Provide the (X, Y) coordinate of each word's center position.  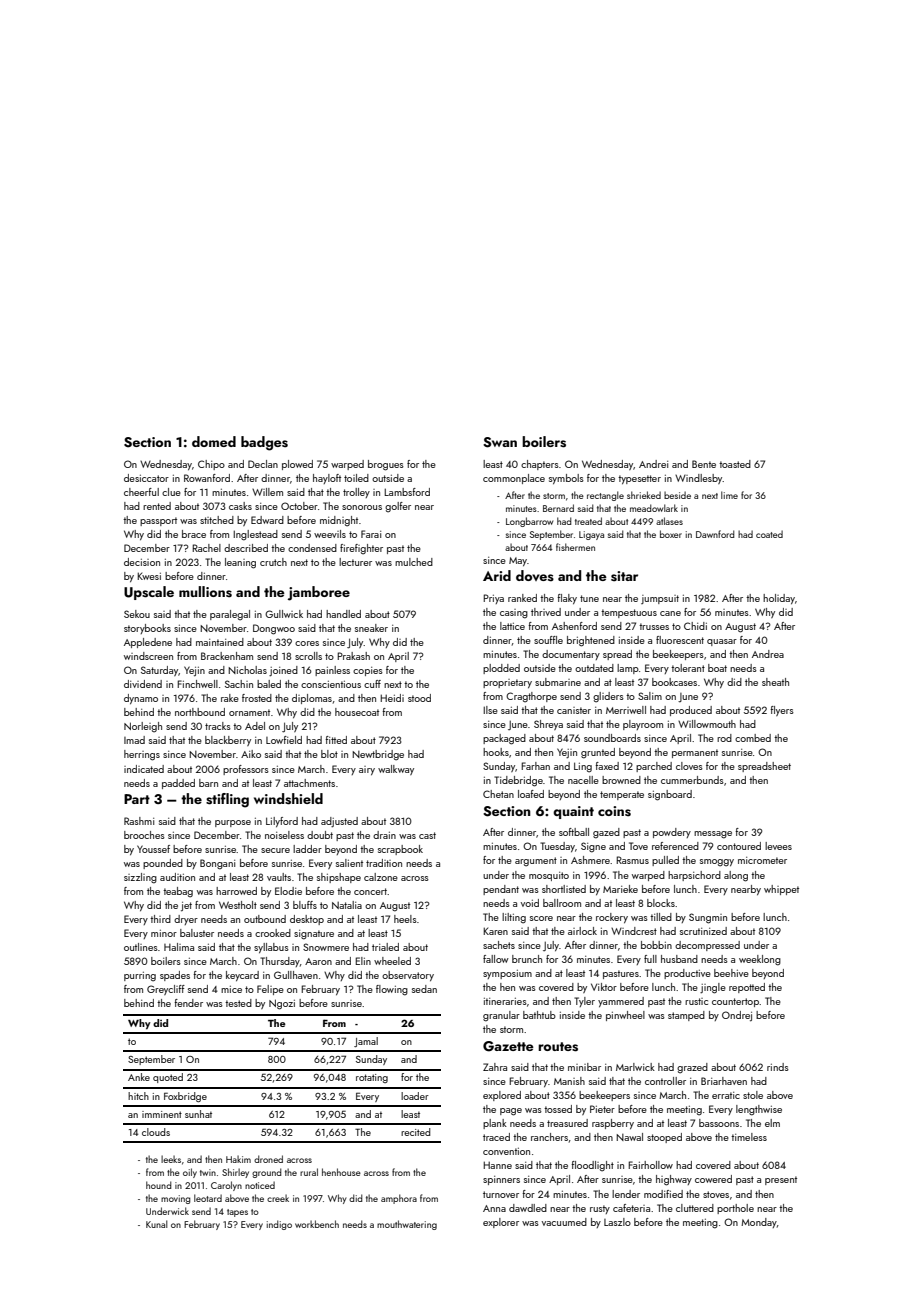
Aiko (251, 754)
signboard (670, 795)
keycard (242, 976)
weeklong (760, 960)
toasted (735, 464)
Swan (500, 442)
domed (214, 441)
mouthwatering (407, 1225)
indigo (279, 1225)
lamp (628, 669)
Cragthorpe (531, 697)
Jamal (366, 1042)
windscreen (148, 656)
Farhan (535, 766)
